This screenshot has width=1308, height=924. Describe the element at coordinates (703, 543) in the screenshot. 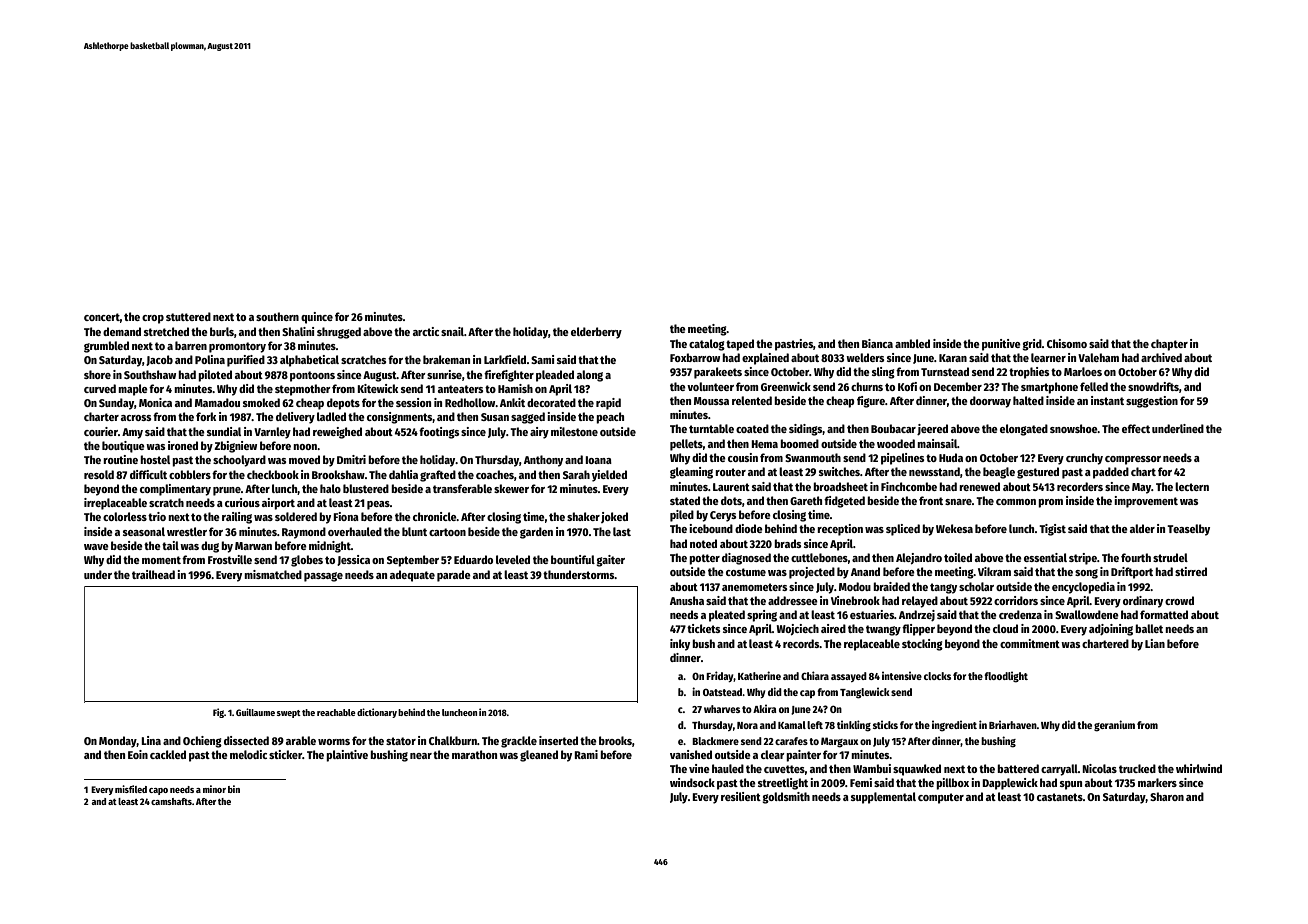

I see `noted` at that location.
